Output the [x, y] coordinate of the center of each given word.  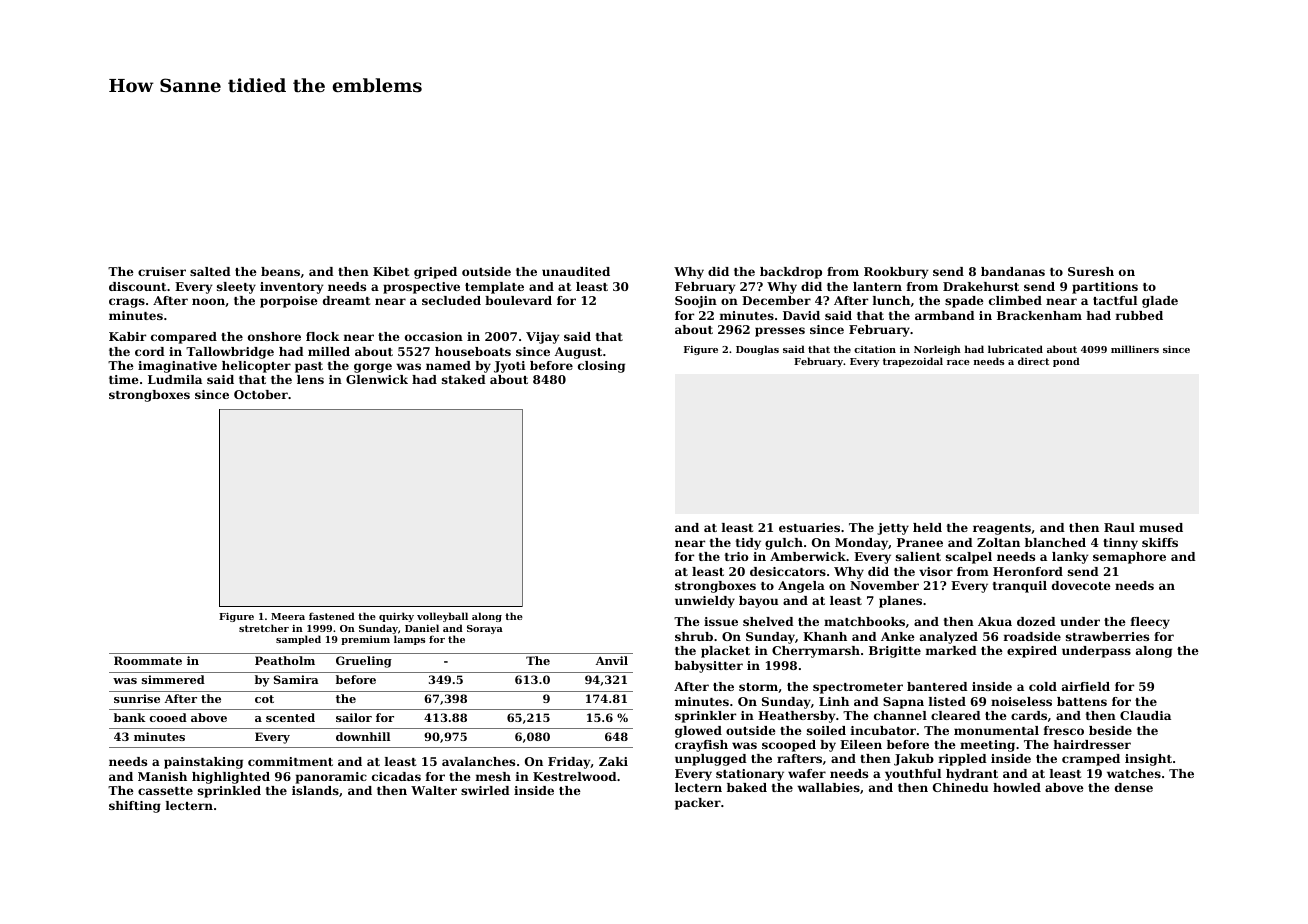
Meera [288, 616]
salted [210, 271]
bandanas [1013, 271]
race [958, 362]
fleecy [1150, 623]
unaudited [576, 271]
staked [464, 379]
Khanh [825, 636]
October [261, 394]
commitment [290, 761]
